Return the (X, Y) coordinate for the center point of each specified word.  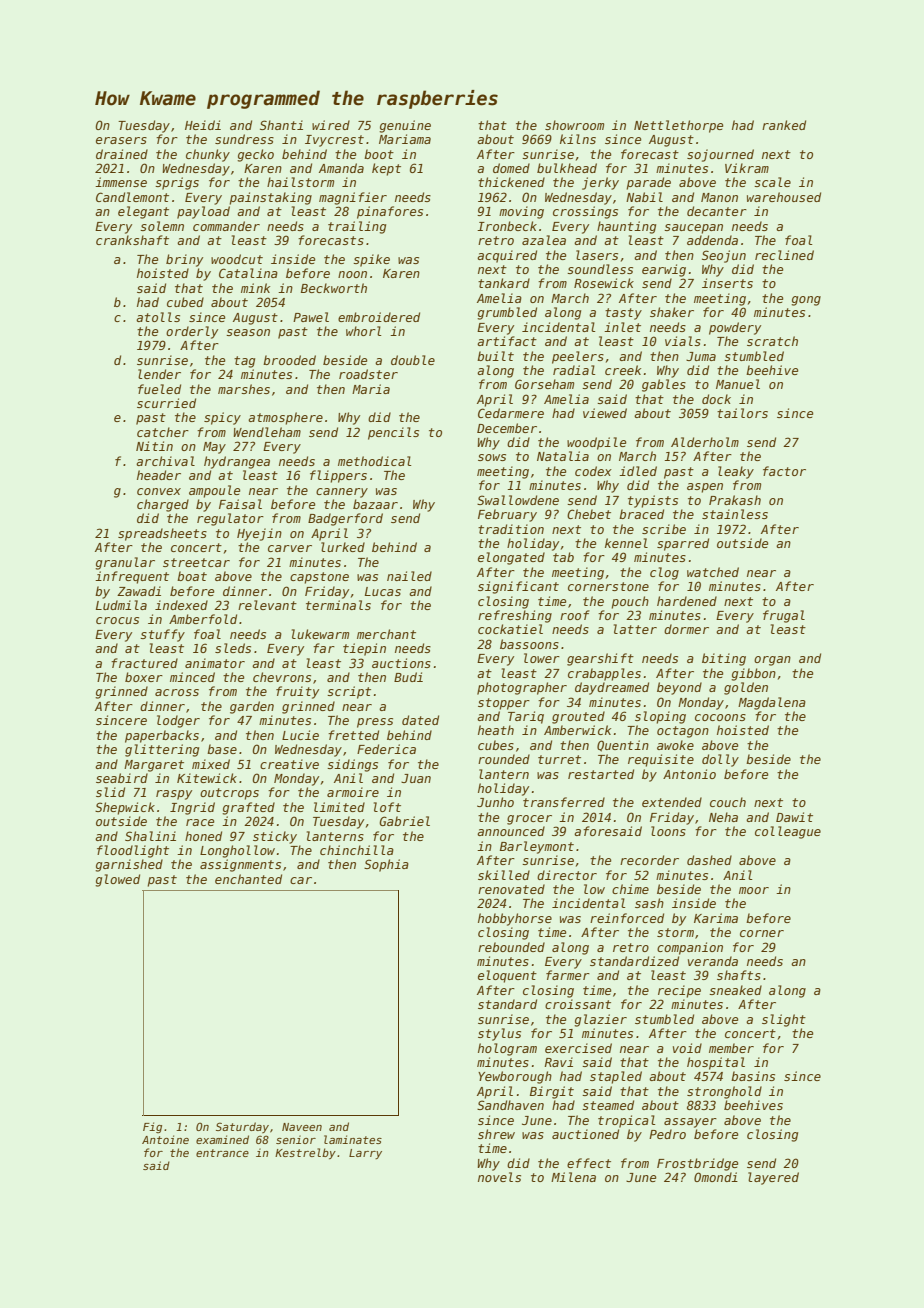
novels (499, 1177)
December (507, 428)
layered (773, 1178)
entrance (222, 1153)
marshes (244, 389)
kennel (626, 543)
